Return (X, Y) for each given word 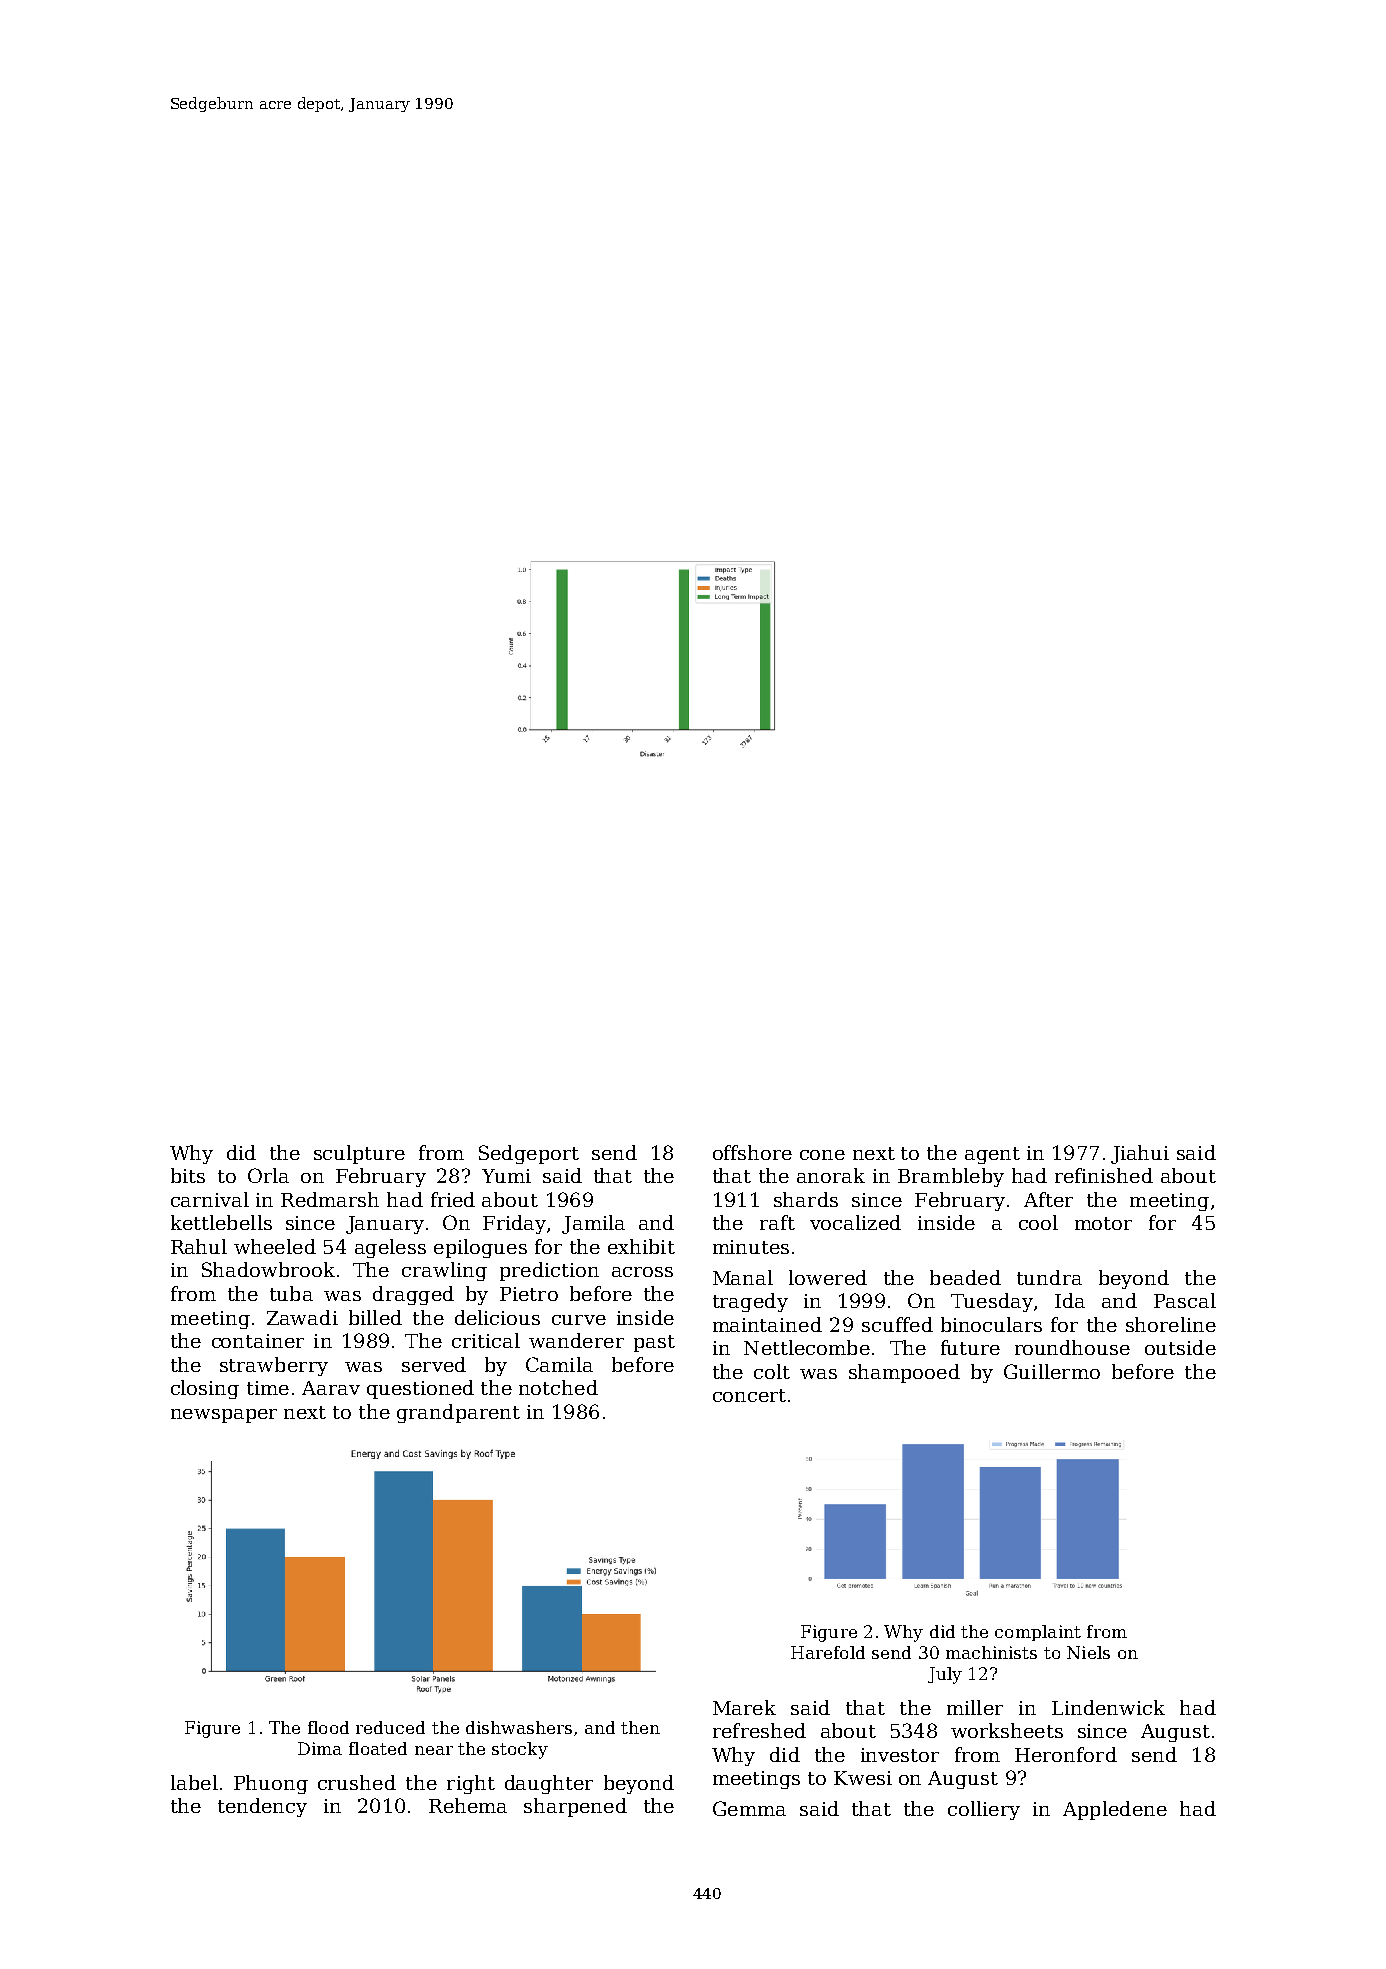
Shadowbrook (268, 1269)
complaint (1038, 1633)
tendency (262, 1807)
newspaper (224, 1416)
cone (822, 1155)
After (1048, 1199)
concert (749, 1395)
